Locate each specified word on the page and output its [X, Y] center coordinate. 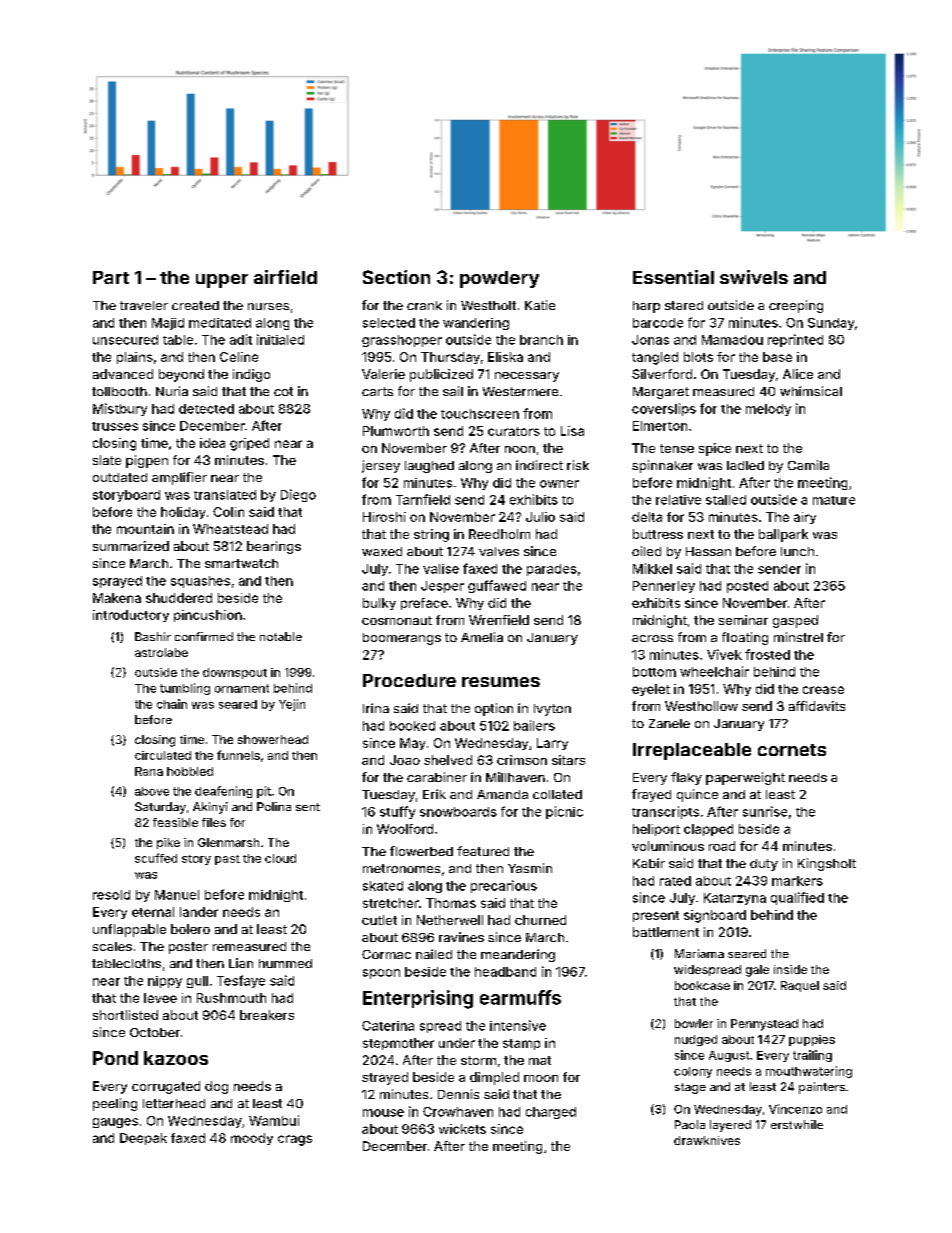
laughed [429, 467]
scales [112, 946]
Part [111, 277]
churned [540, 920]
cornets [792, 750]
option [494, 709]
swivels [754, 277]
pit [264, 792]
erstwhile [797, 1124]
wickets [462, 1129]
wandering [476, 324]
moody [252, 1139]
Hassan [708, 551]
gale [757, 971]
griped [249, 444]
